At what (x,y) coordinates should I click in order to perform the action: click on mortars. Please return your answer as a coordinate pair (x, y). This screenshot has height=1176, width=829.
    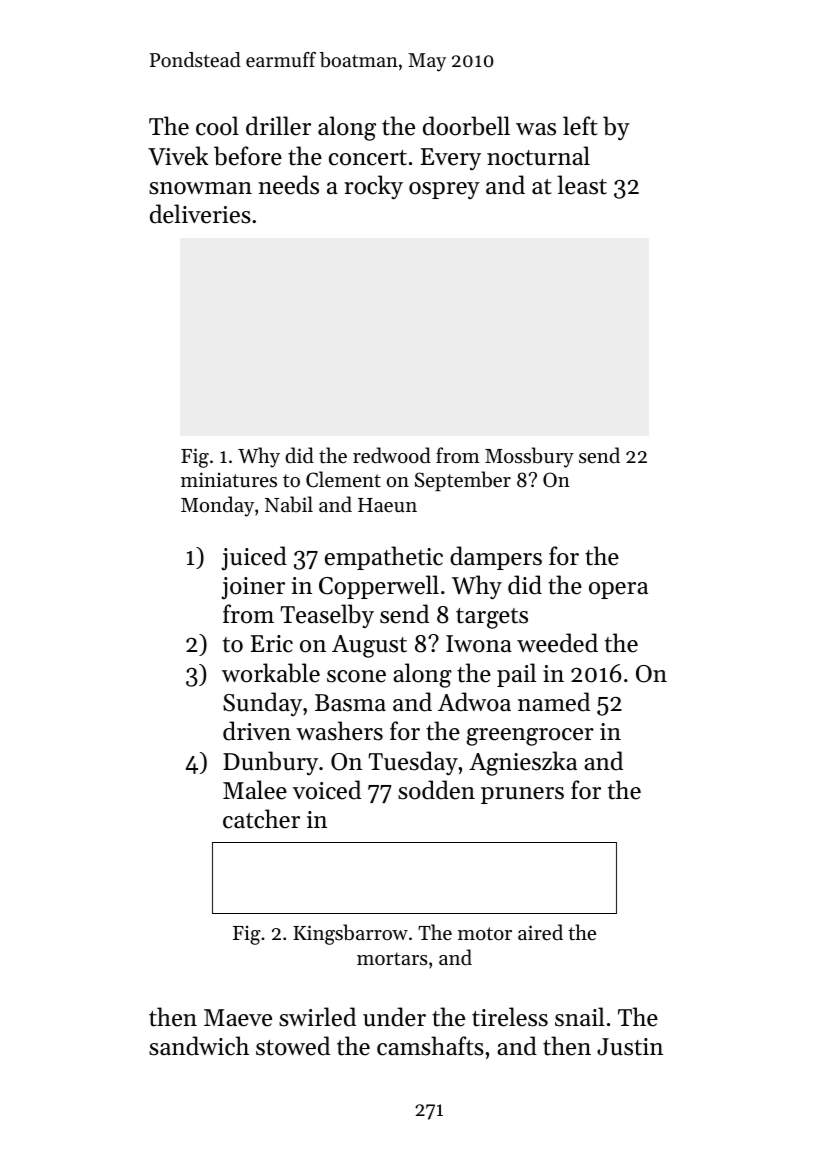
    Looking at the image, I should click on (392, 959).
